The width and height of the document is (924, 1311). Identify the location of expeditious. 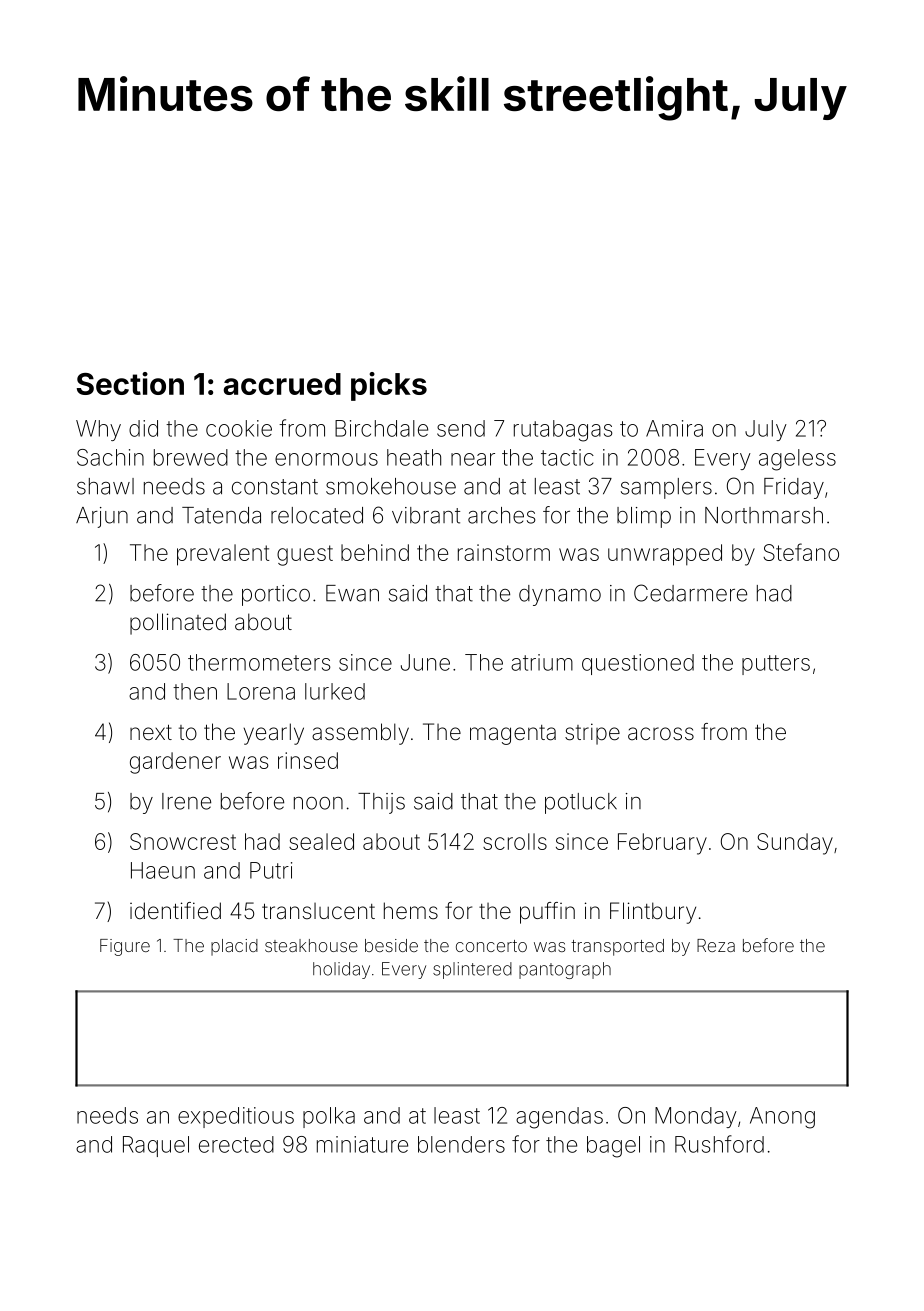
(236, 1117).
